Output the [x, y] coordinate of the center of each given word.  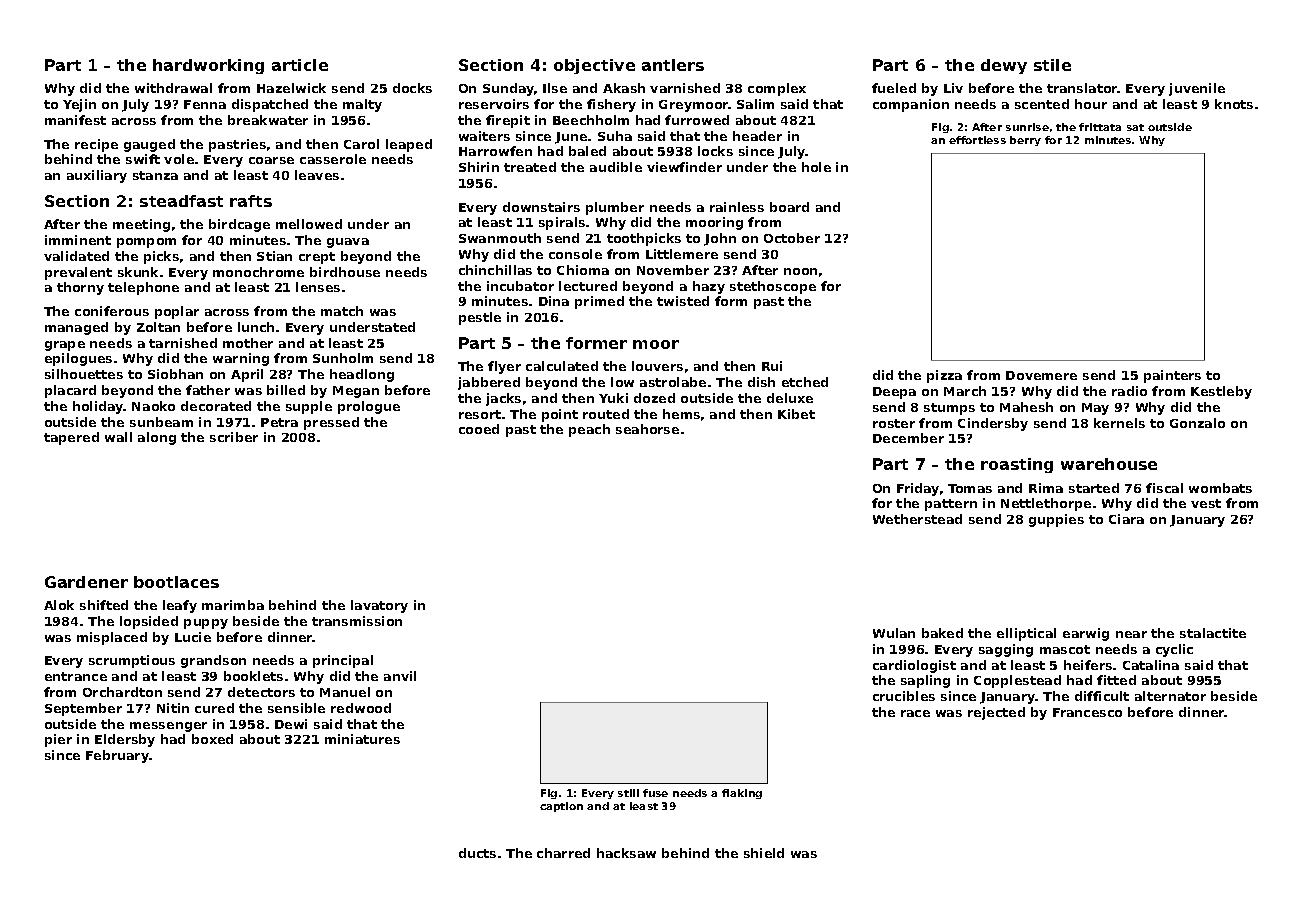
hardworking [208, 66]
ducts [477, 853]
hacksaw [626, 853]
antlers [673, 65]
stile [1052, 65]
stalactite [1213, 633]
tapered [71, 438]
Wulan [894, 633]
